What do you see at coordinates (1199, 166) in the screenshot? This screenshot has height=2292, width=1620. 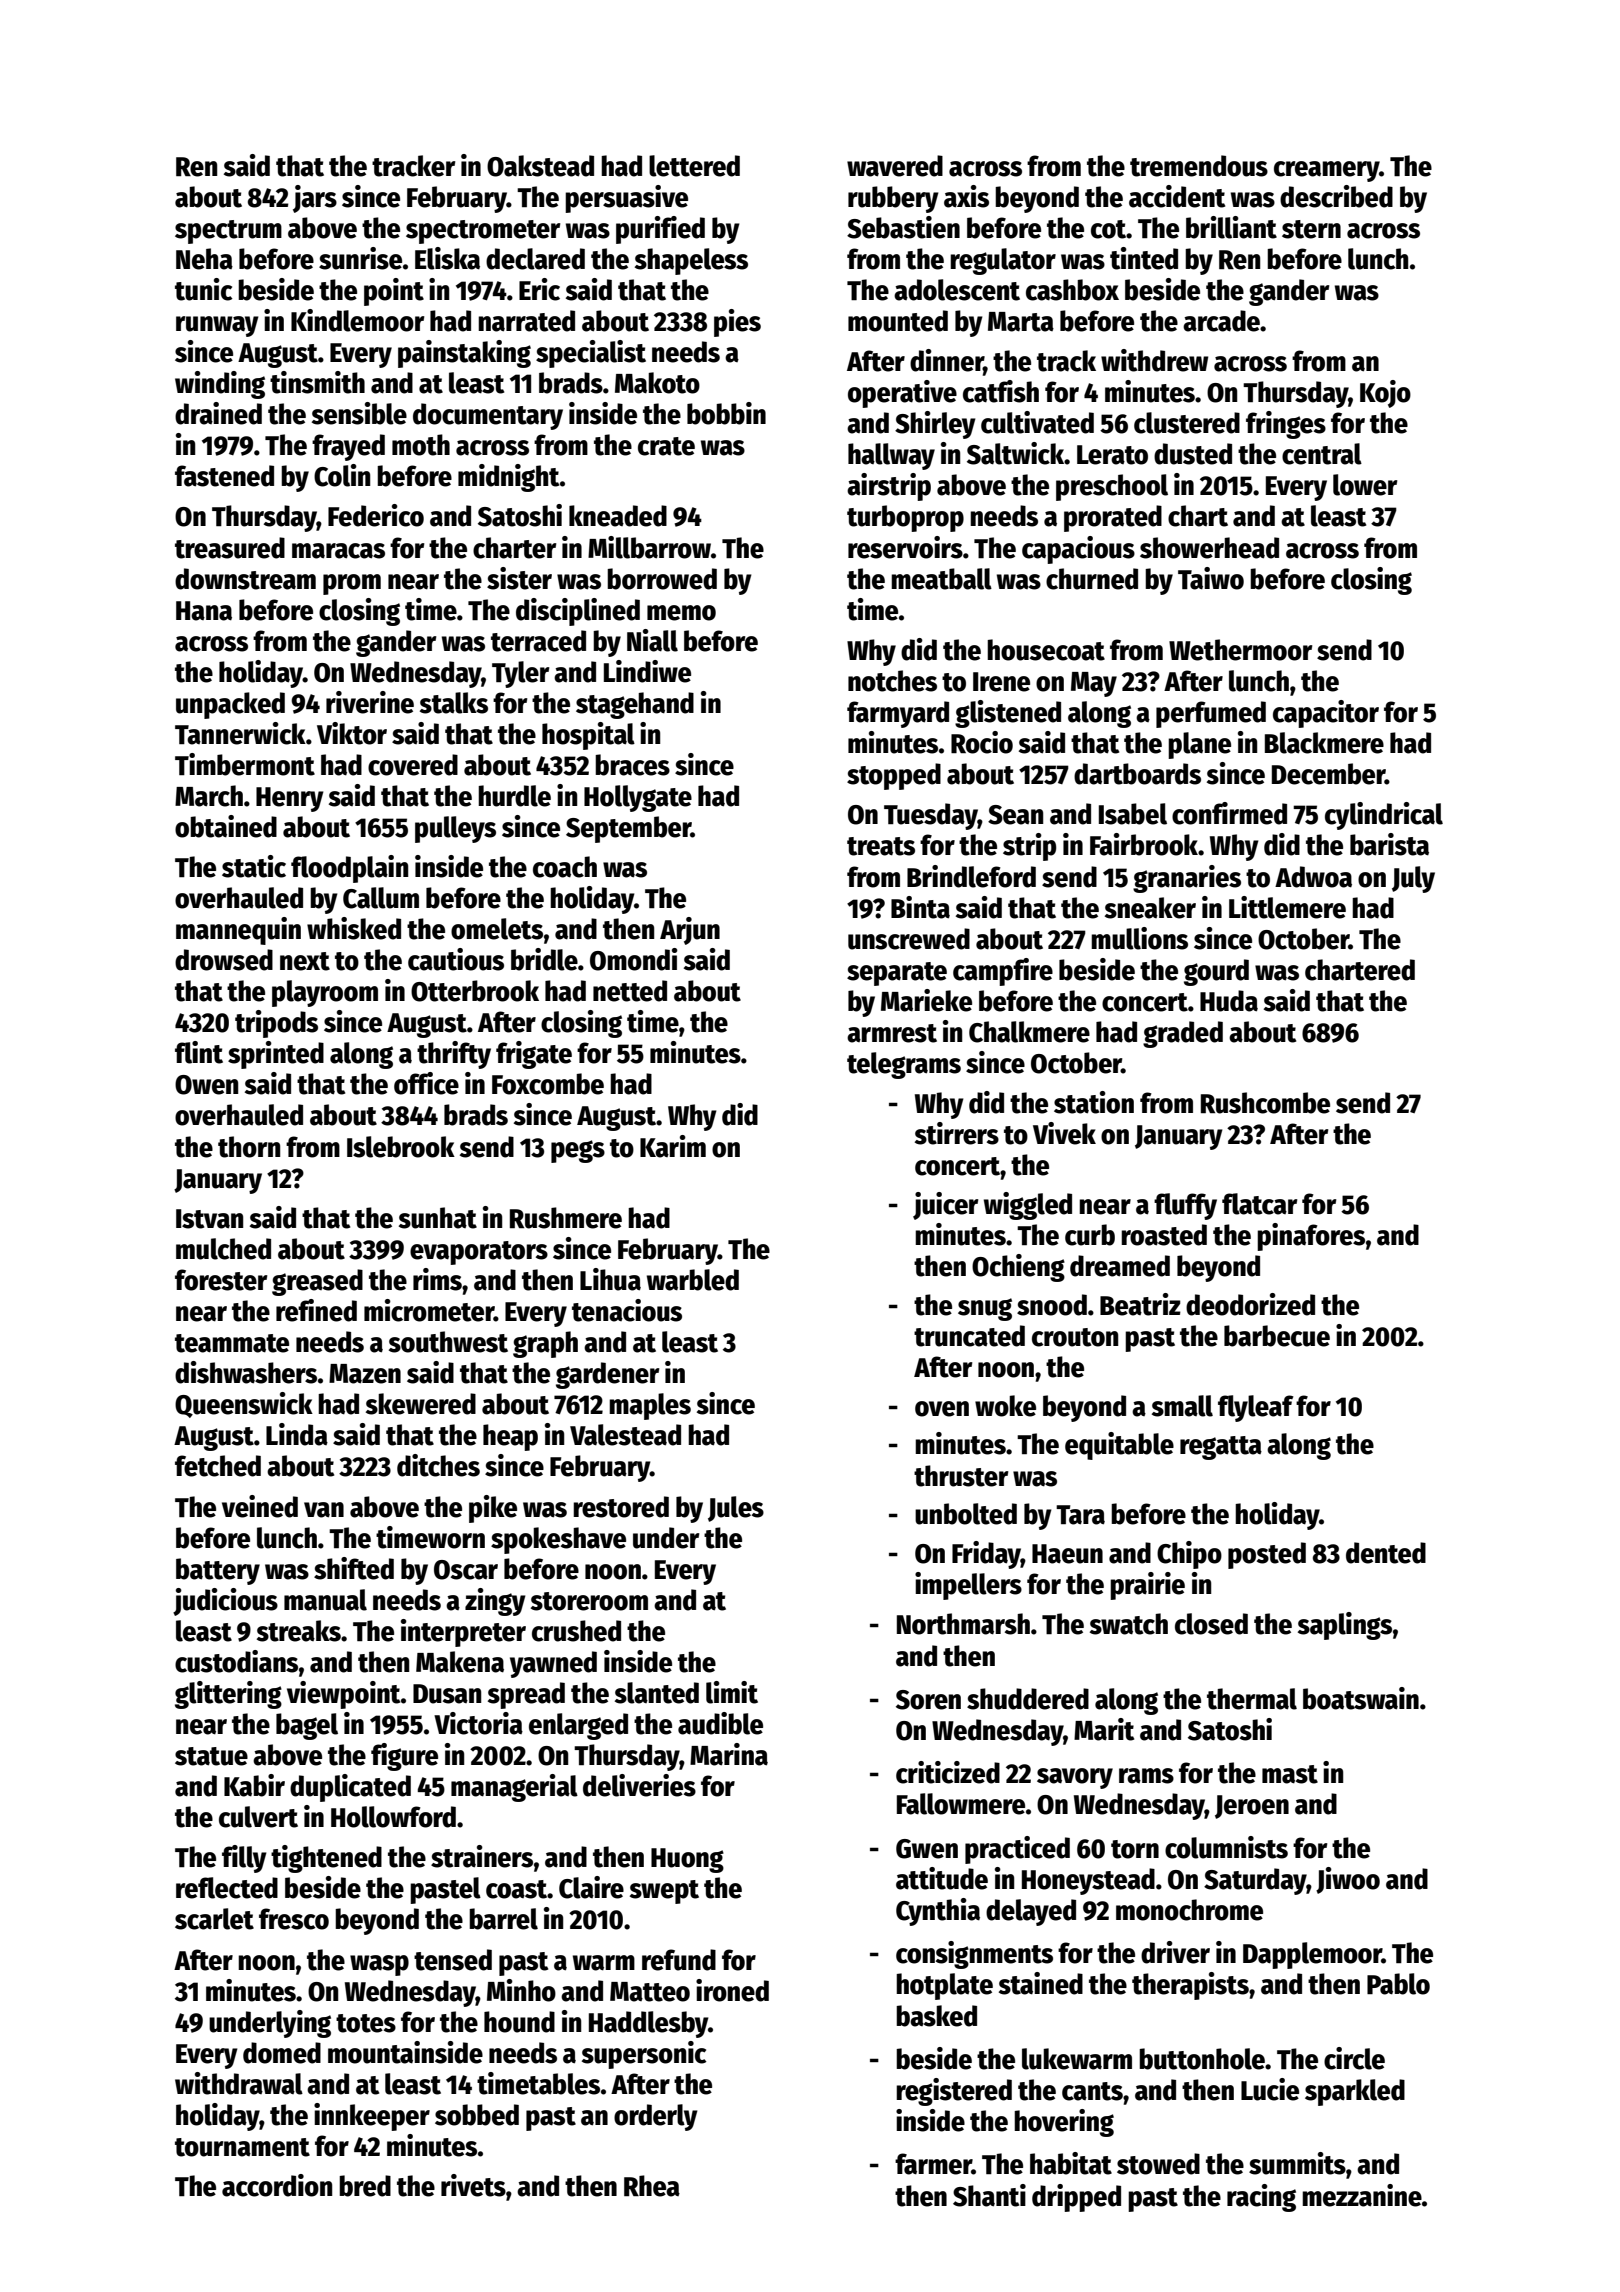 I see `tremendous` at bounding box center [1199, 166].
